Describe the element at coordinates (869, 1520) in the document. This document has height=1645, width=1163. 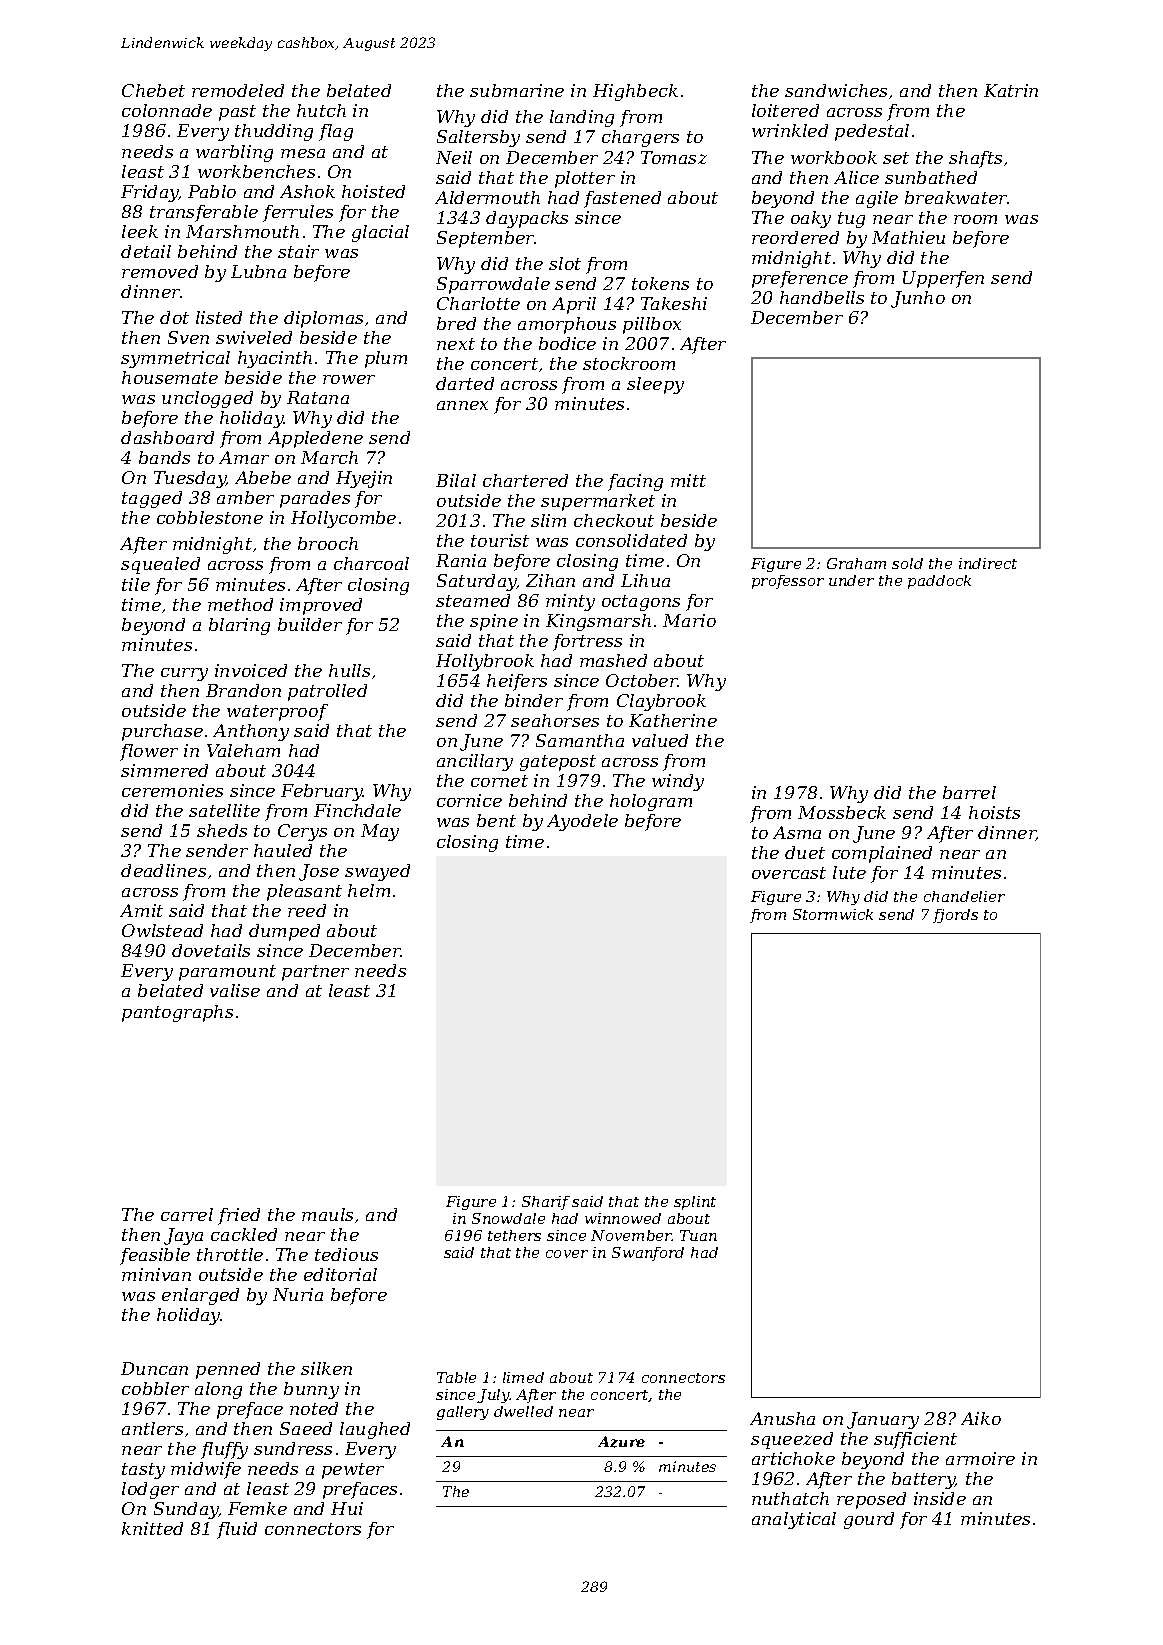
I see `gourd` at that location.
